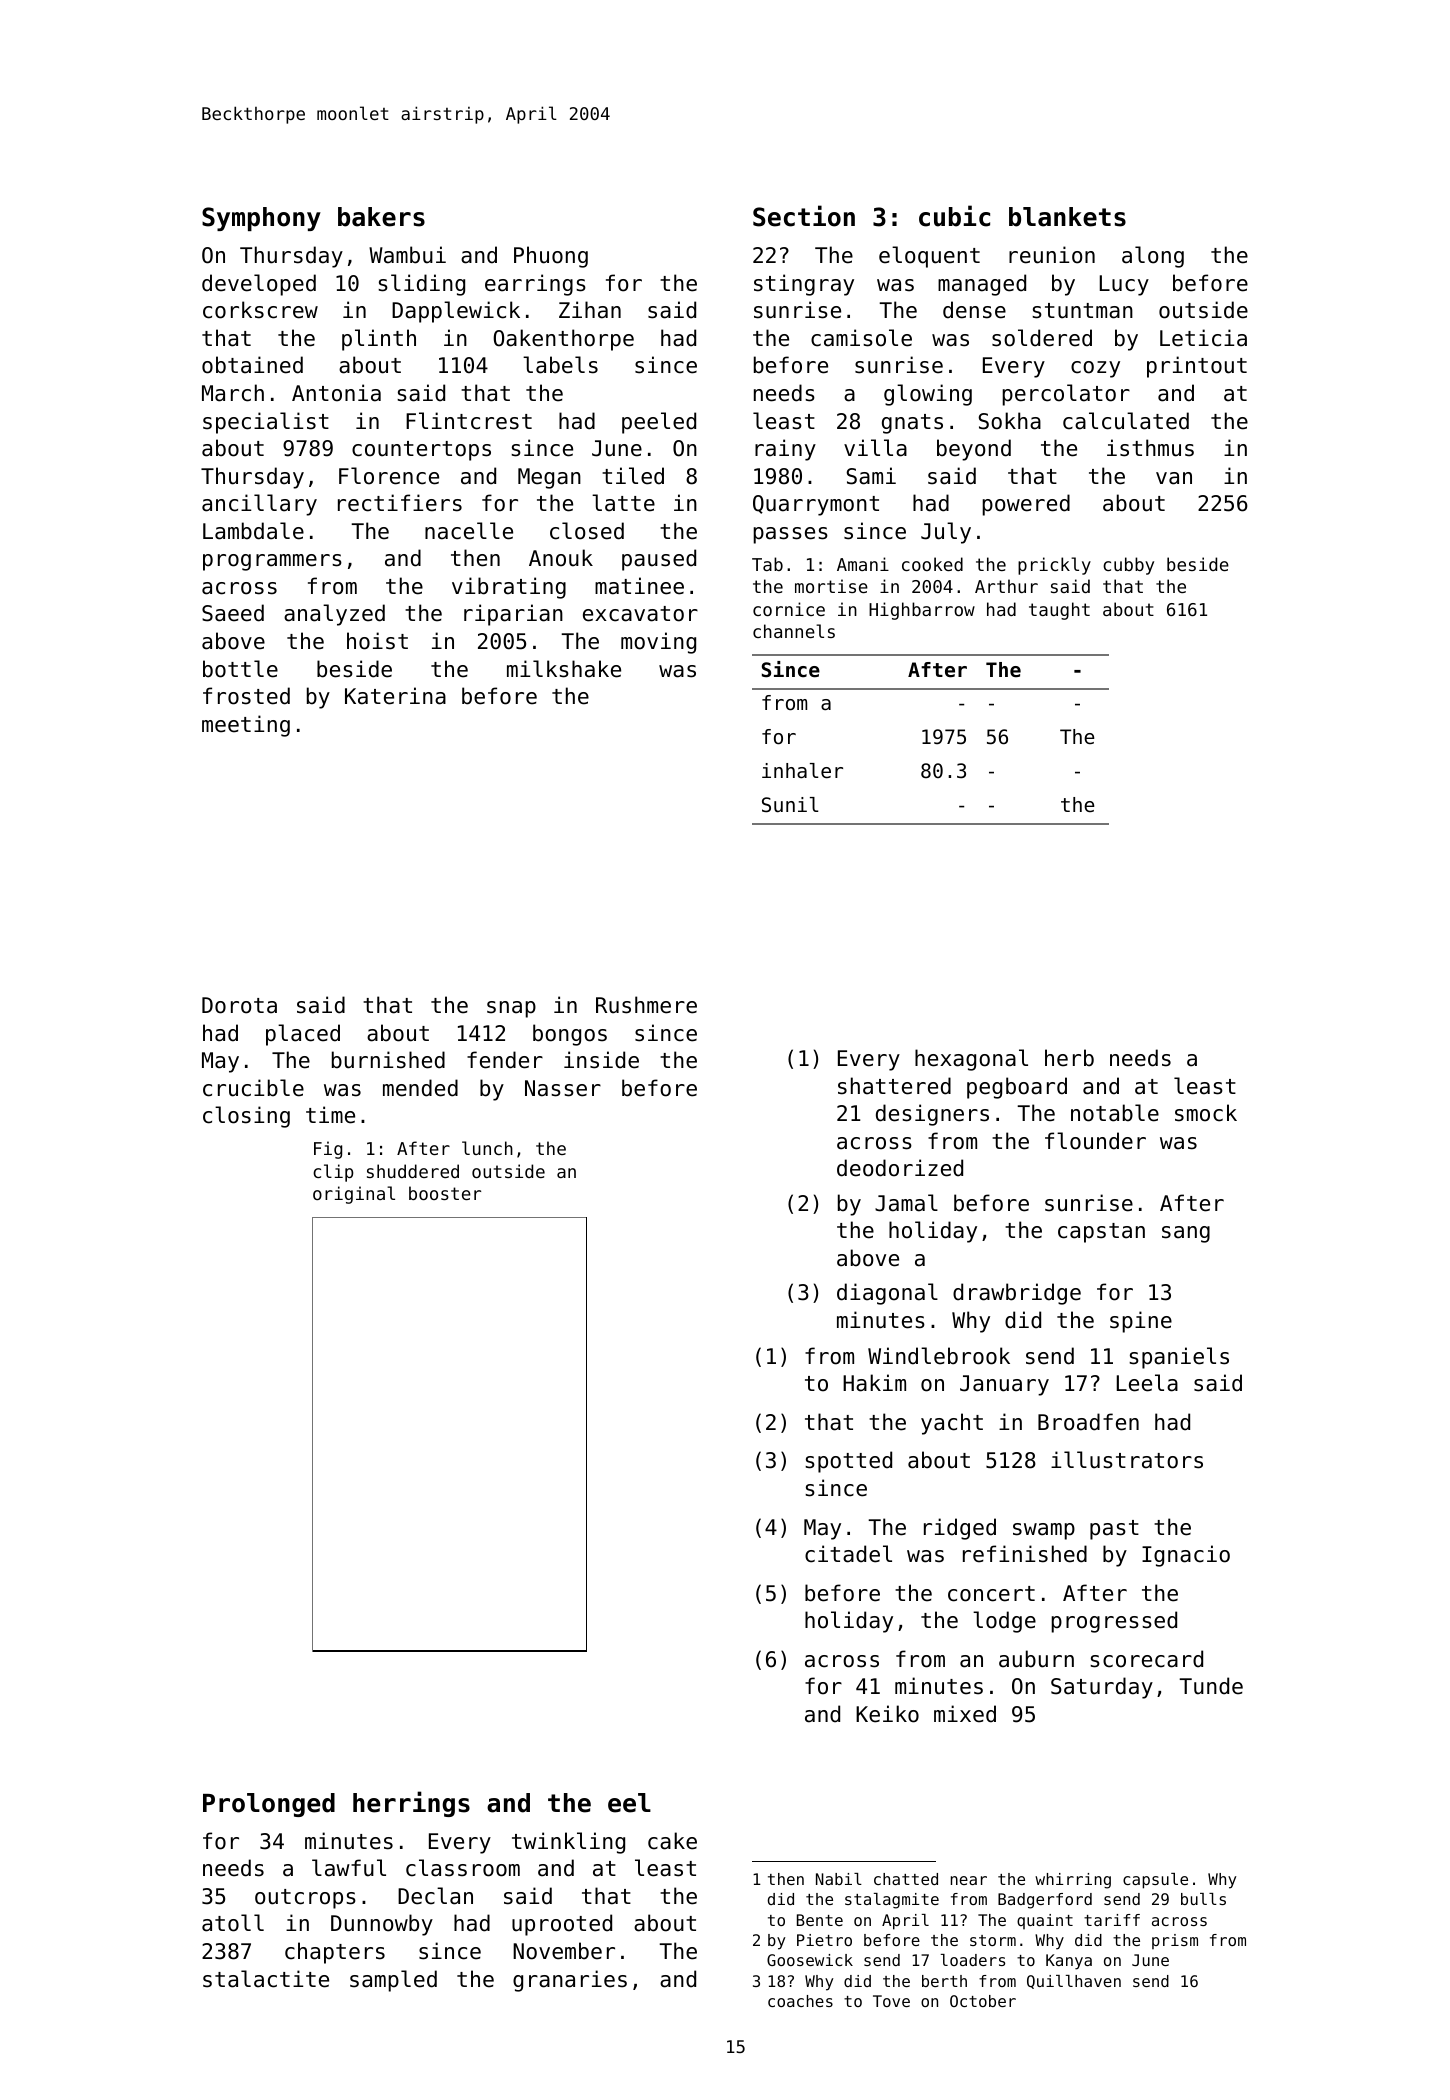  What do you see at coordinates (261, 219) in the screenshot?
I see `Symphony` at bounding box center [261, 219].
